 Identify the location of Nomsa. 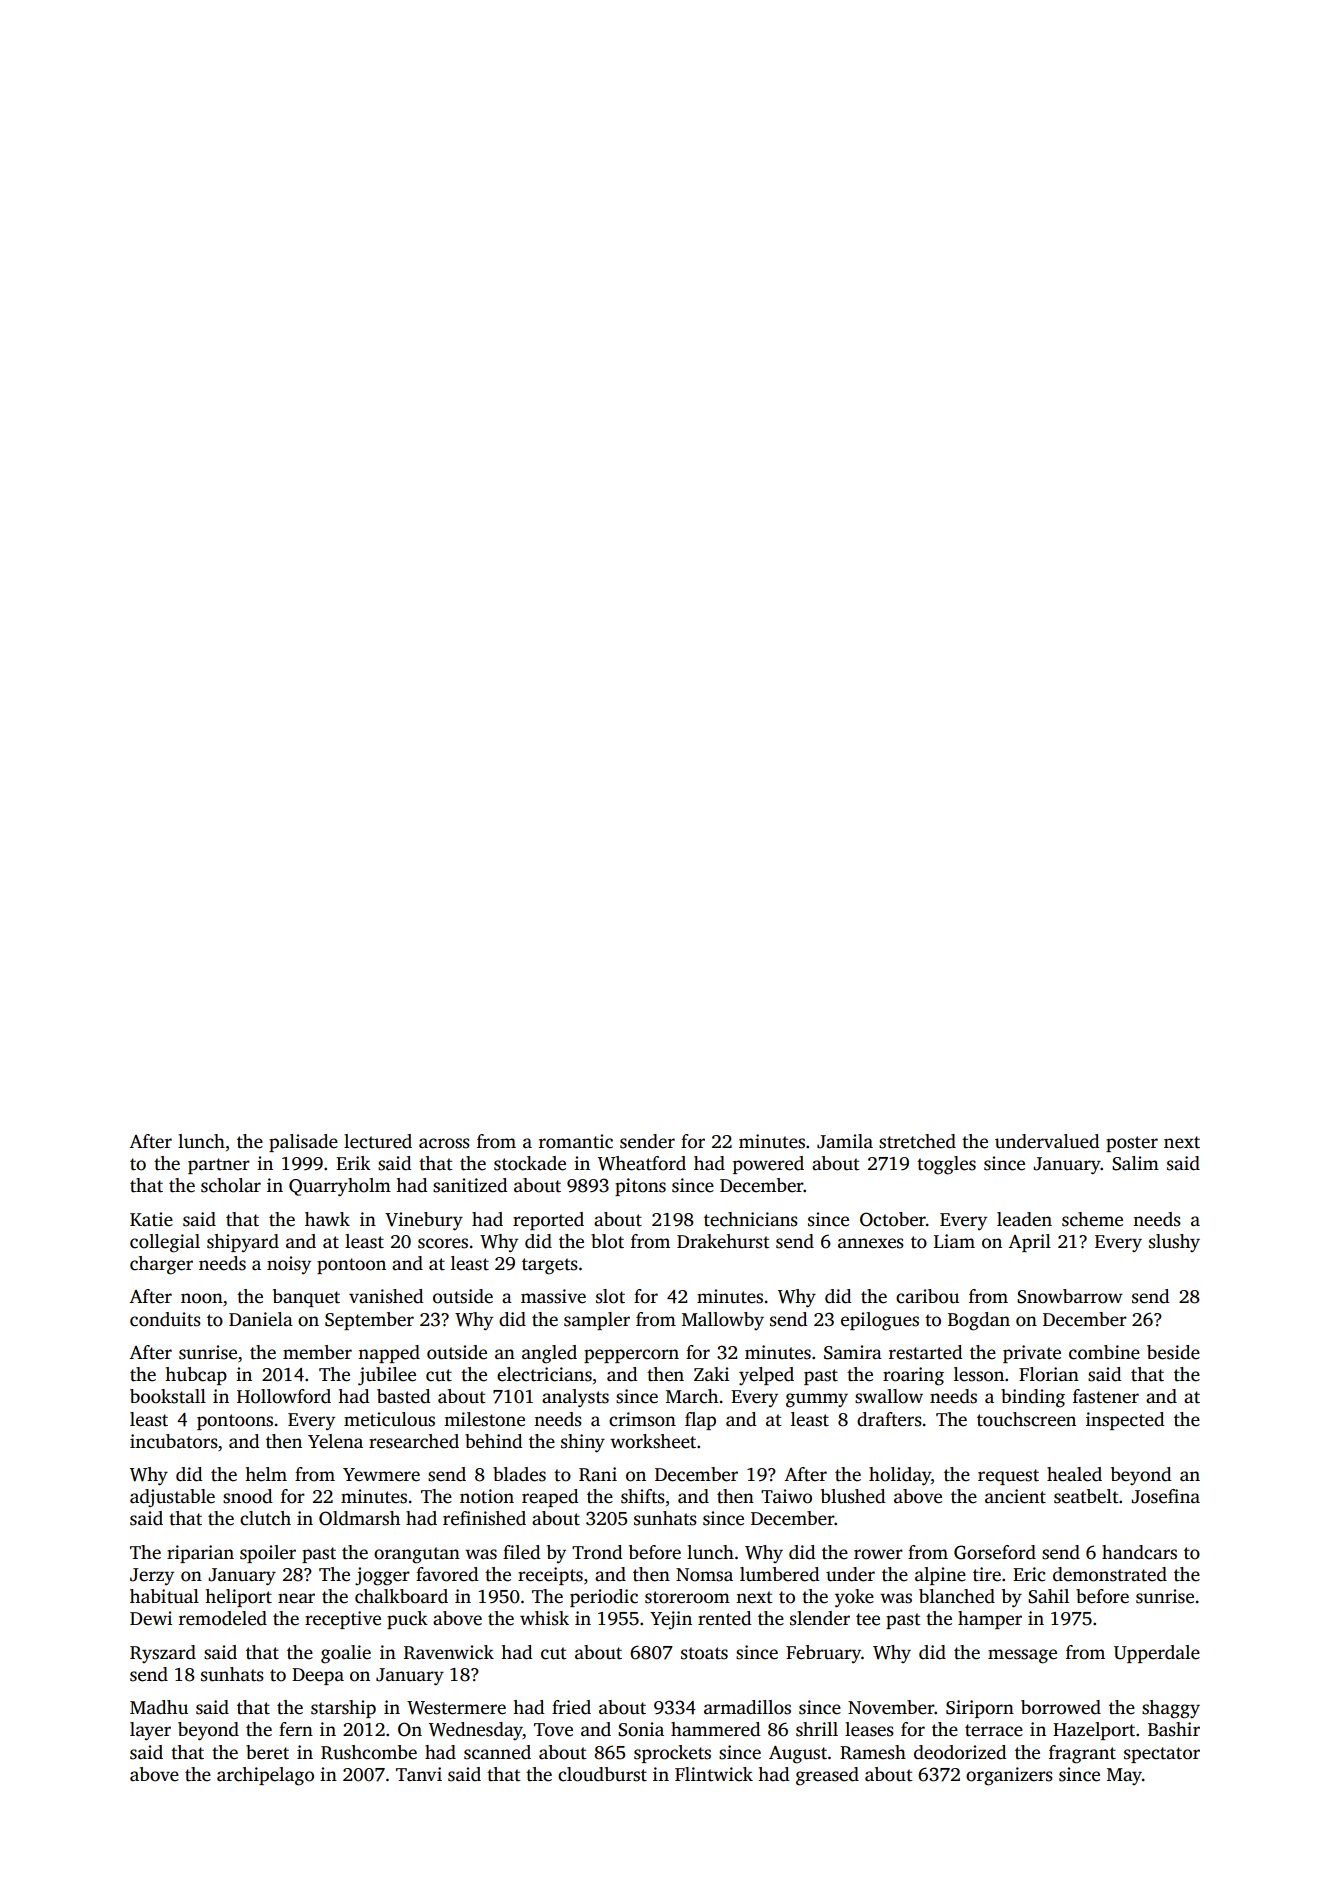
(704, 1575).
